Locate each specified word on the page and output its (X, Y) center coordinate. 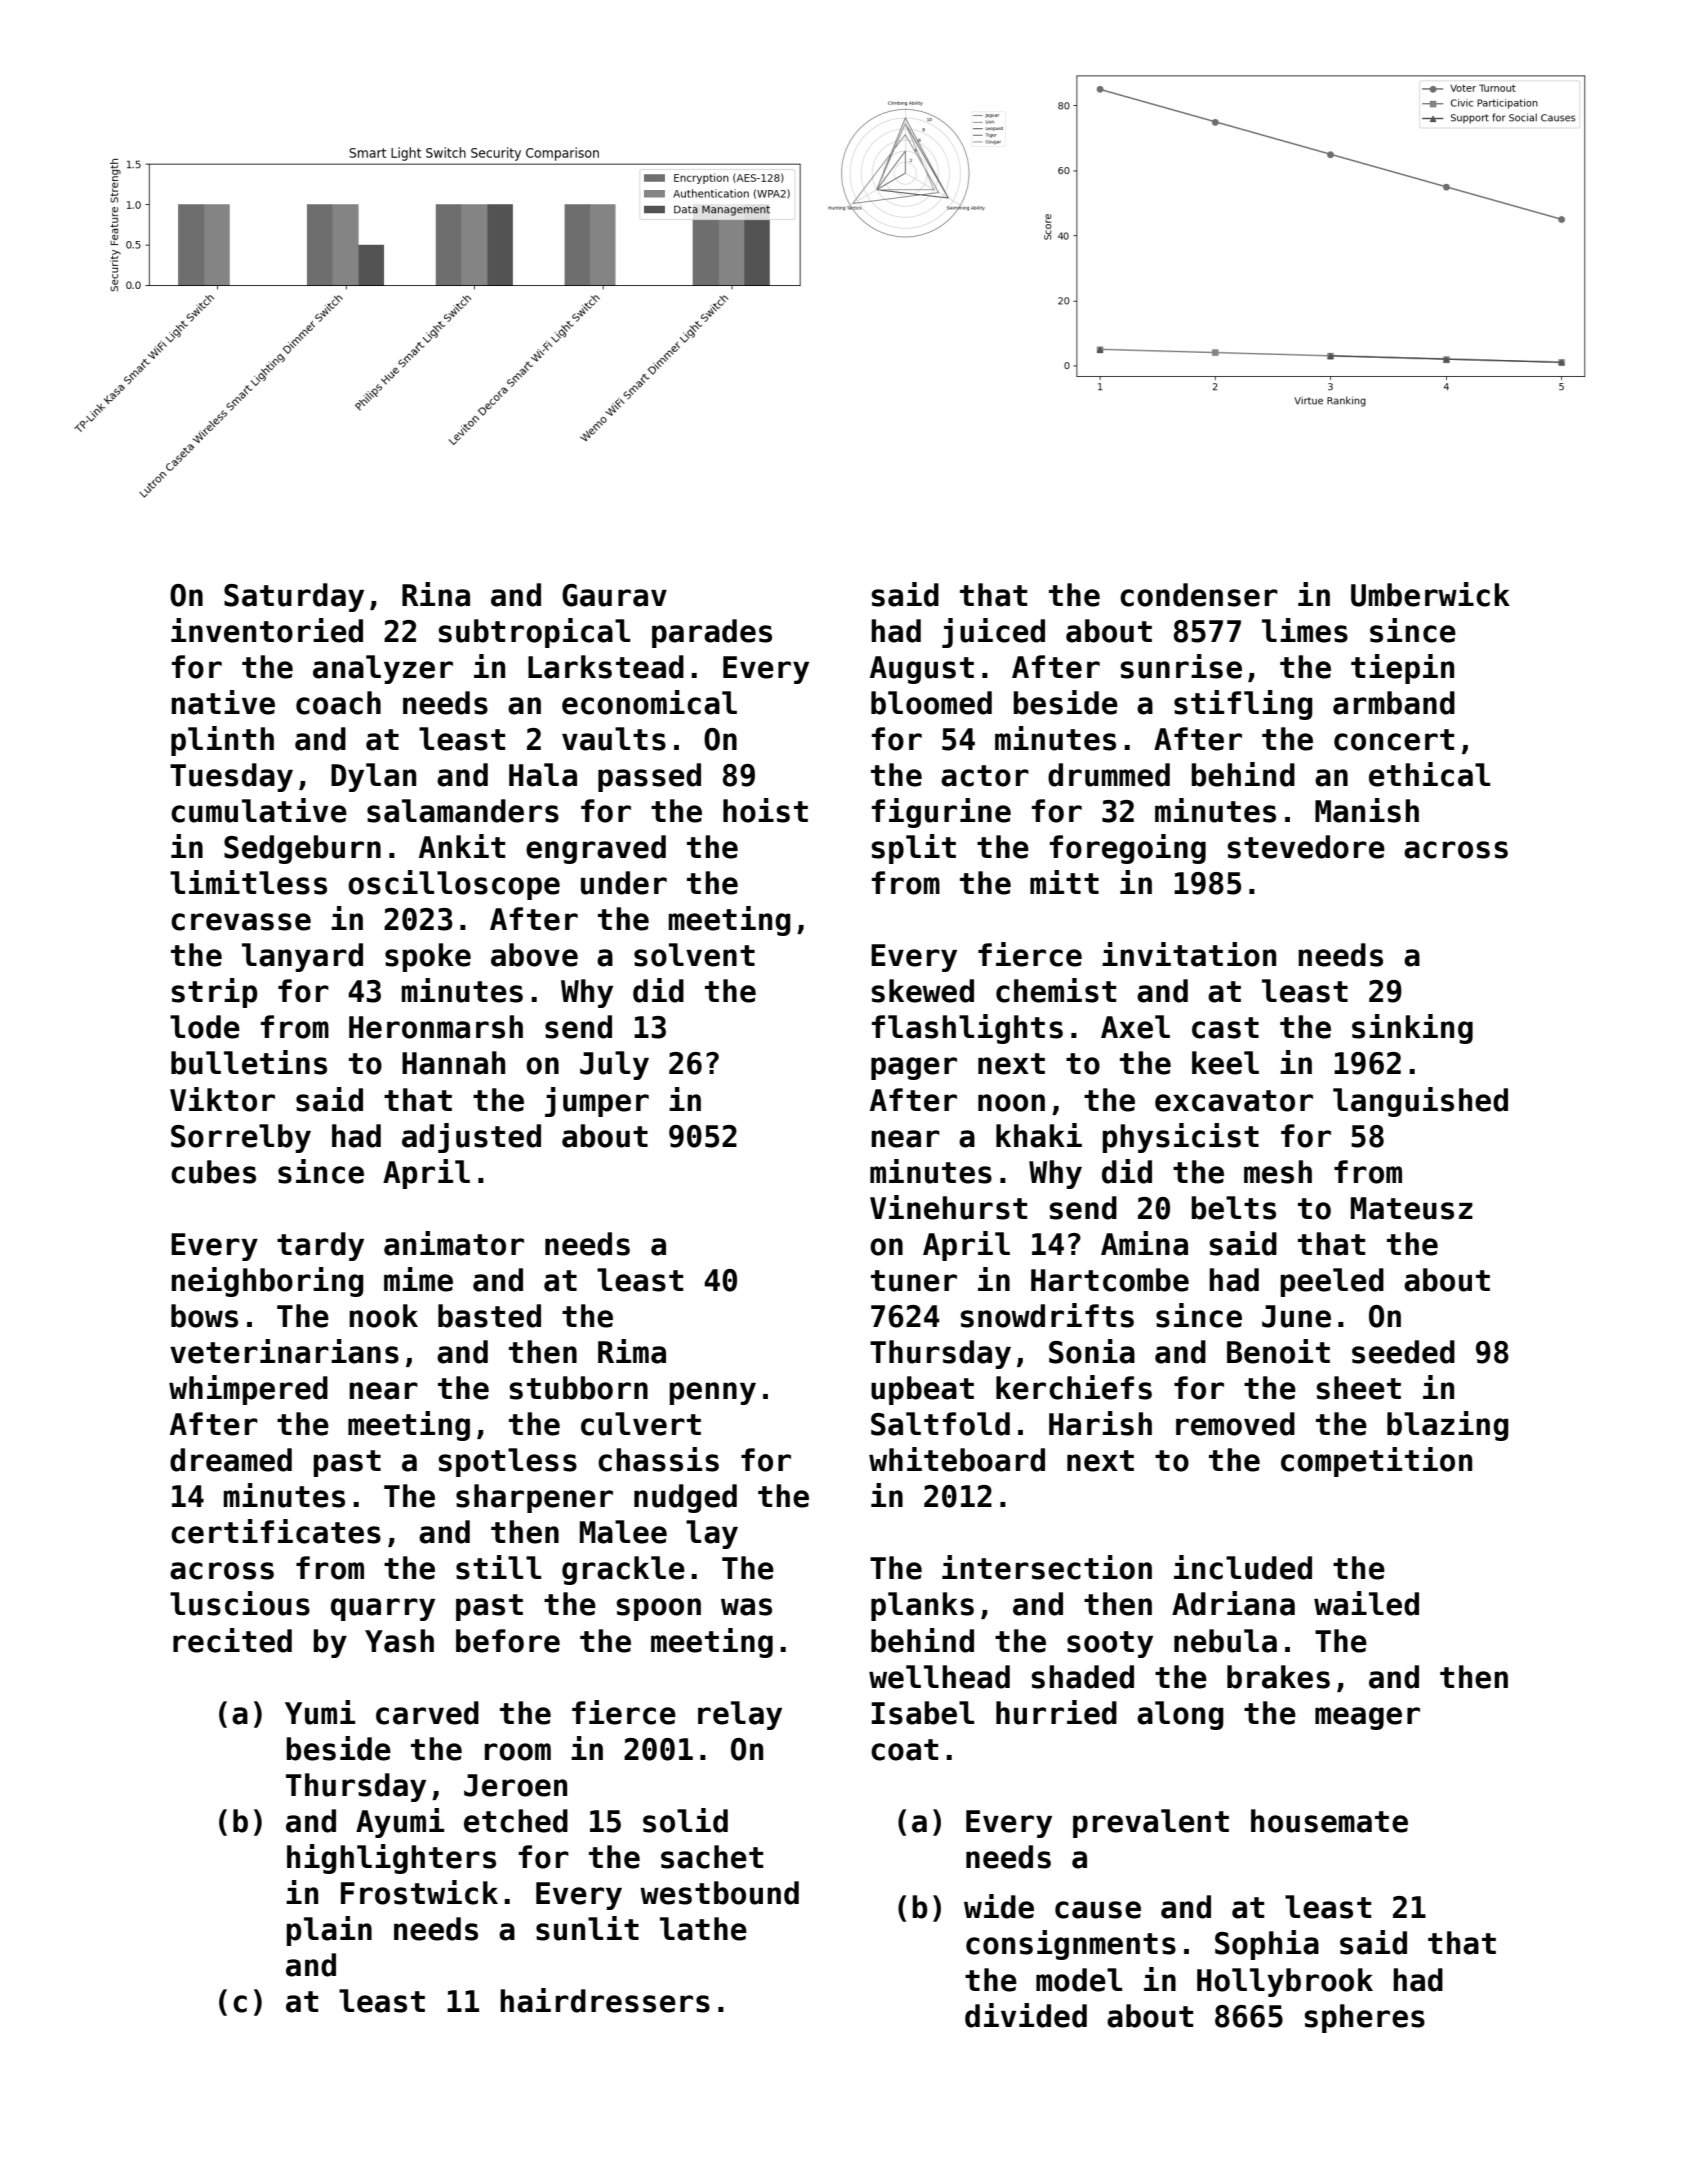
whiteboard (957, 1459)
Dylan (373, 777)
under (624, 883)
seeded (1403, 1352)
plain (329, 1931)
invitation (1189, 954)
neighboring (267, 1282)
